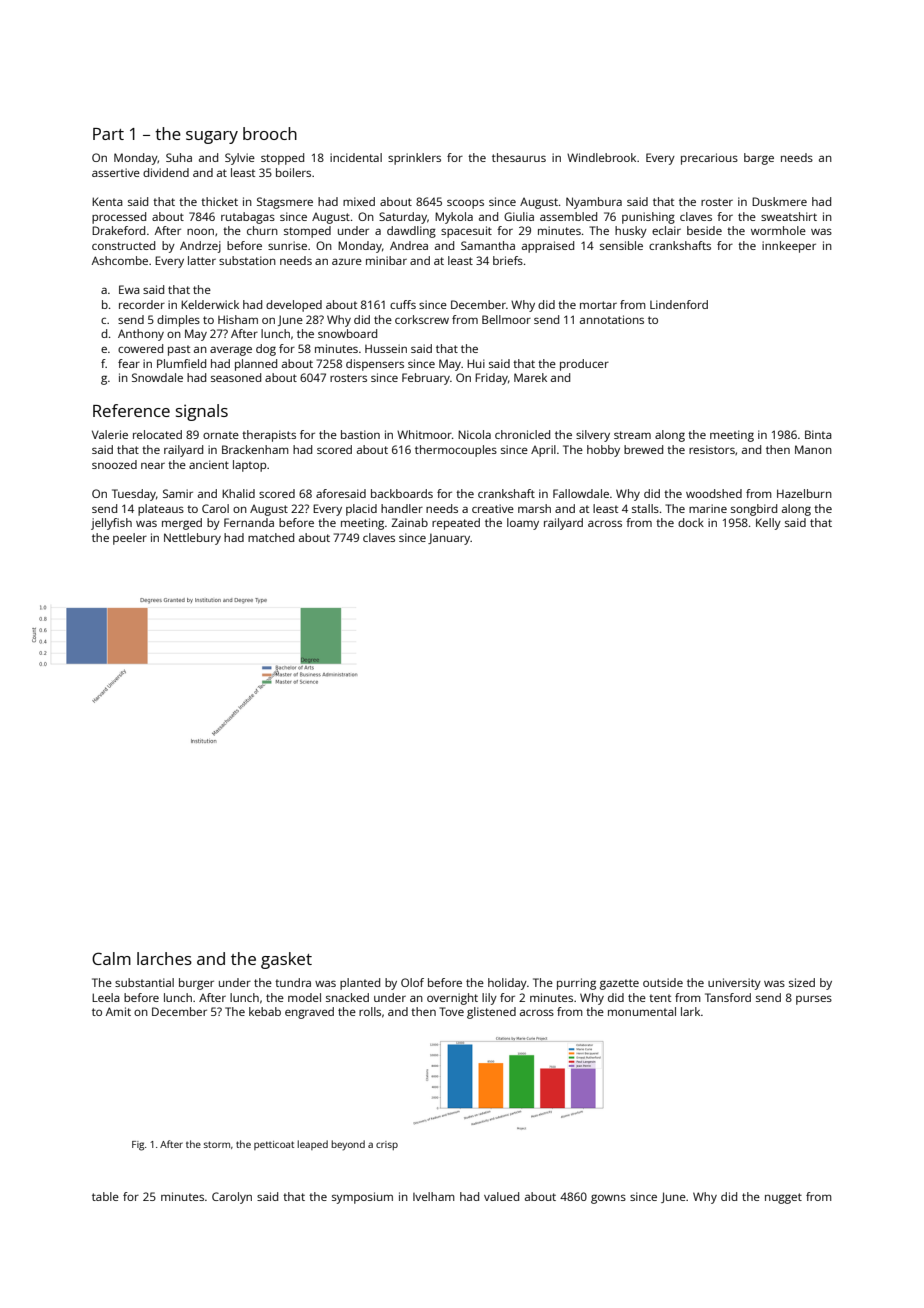  Describe the element at coordinates (814, 1000) in the screenshot. I see `purses` at that location.
